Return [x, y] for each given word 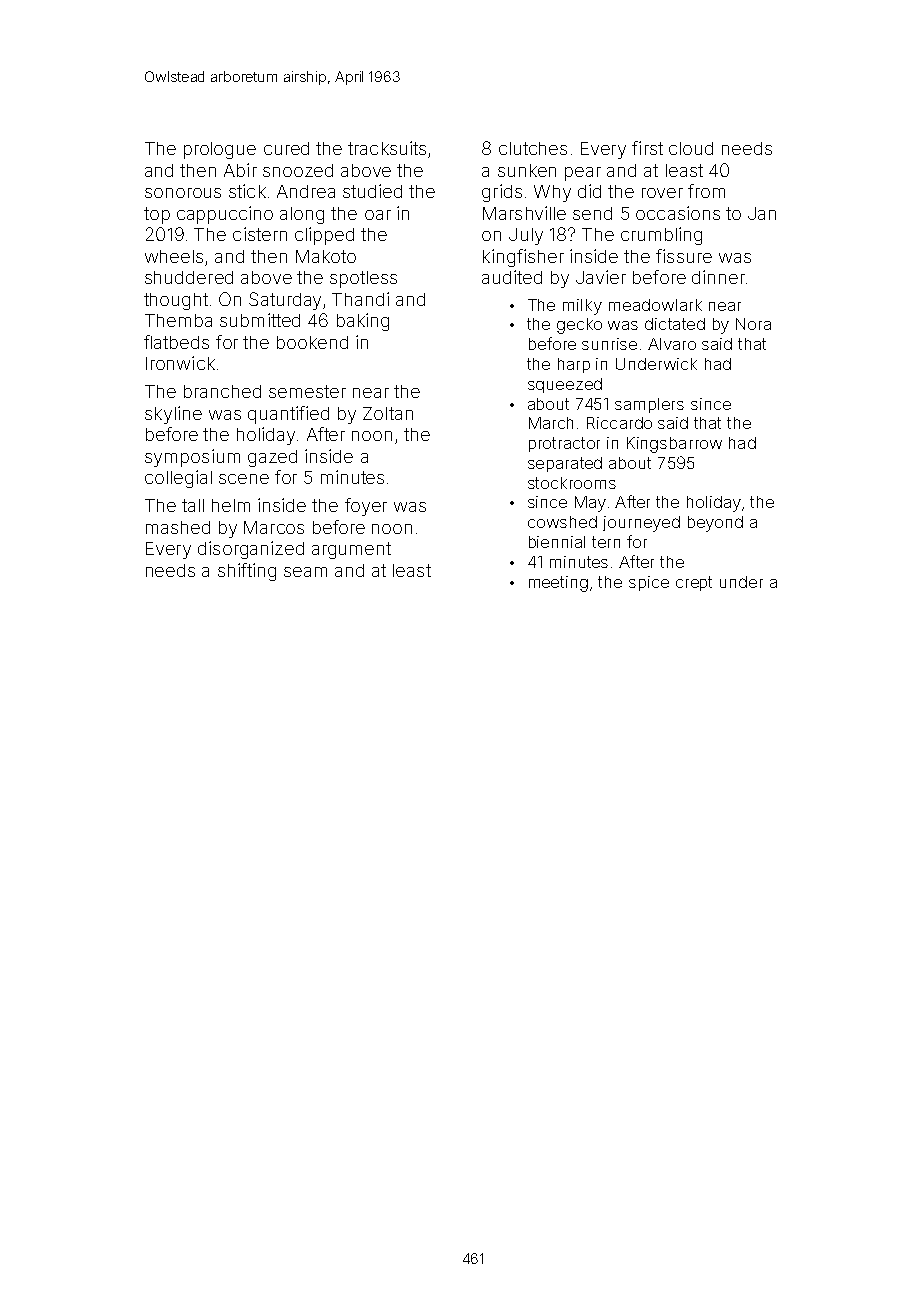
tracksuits [387, 148]
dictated [675, 324]
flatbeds [176, 342]
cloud [691, 148]
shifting [247, 572]
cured [286, 148]
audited [512, 277]
